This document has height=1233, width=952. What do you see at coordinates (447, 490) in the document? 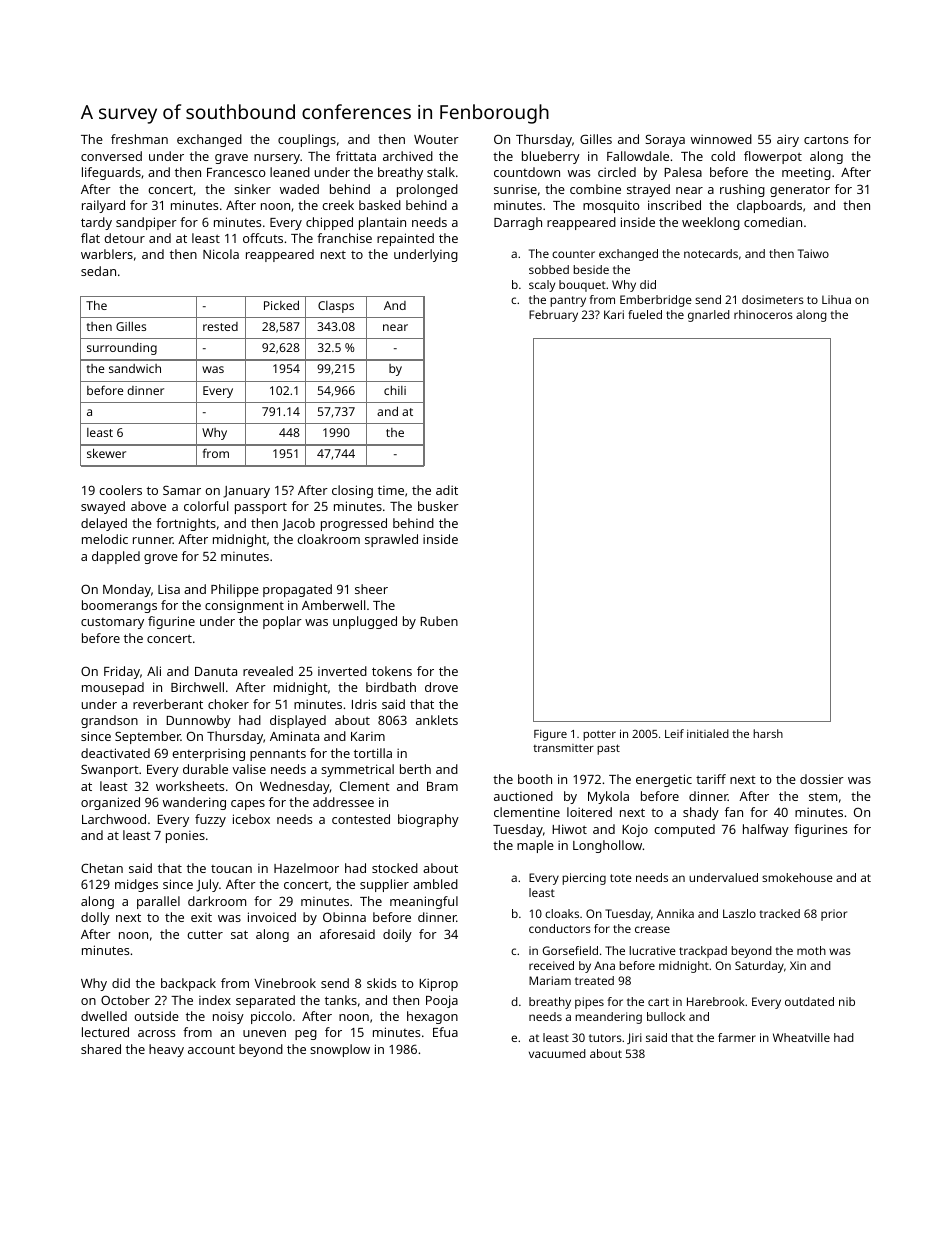
I see `adit` at bounding box center [447, 490].
